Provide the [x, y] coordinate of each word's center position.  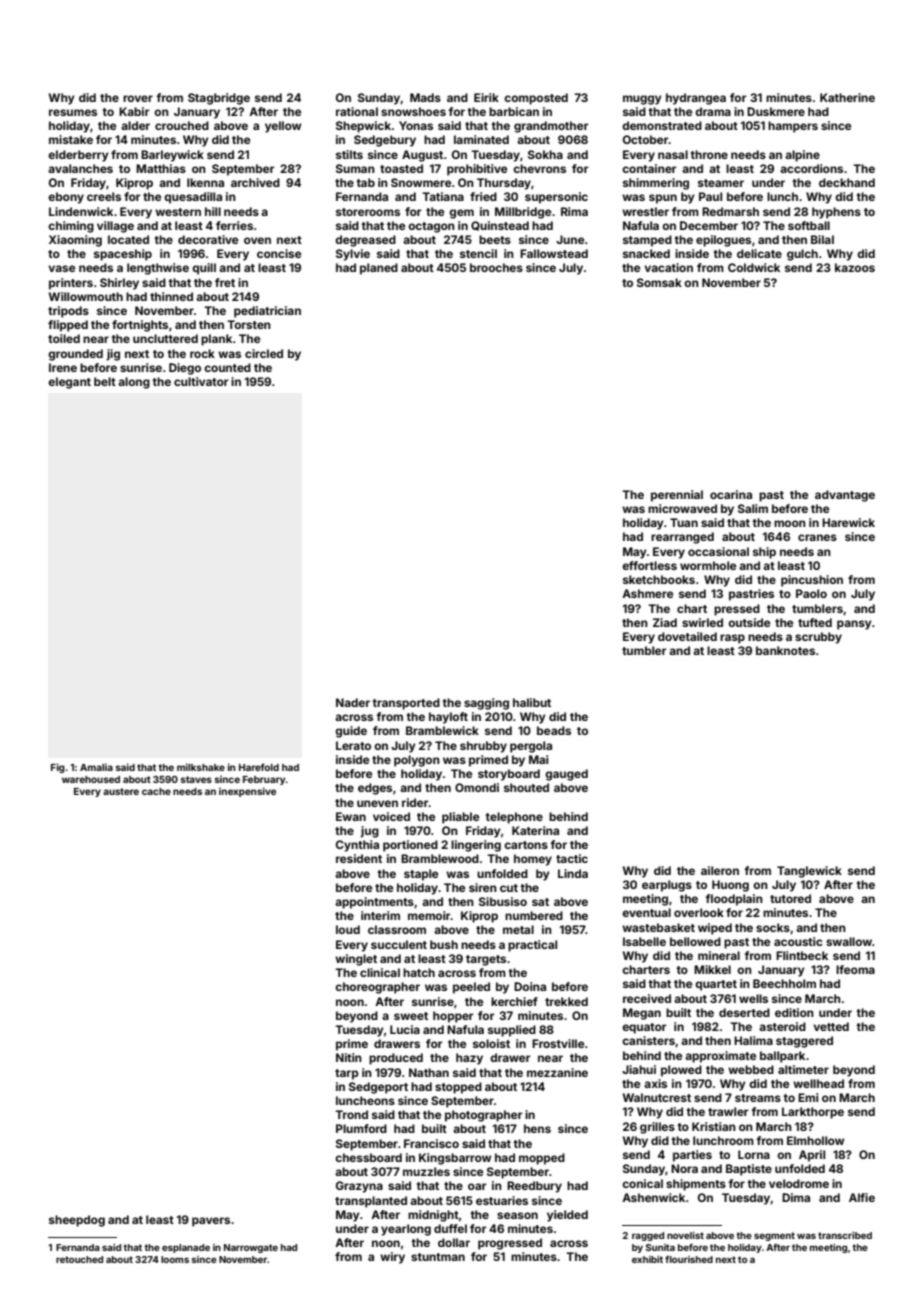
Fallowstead [554, 253]
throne [709, 154]
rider [415, 802]
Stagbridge [219, 99]
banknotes [785, 650]
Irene [63, 367]
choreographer [377, 988]
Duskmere [776, 111]
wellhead [818, 1083]
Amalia [96, 767]
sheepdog [77, 1221]
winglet [356, 960]
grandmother [551, 127]
